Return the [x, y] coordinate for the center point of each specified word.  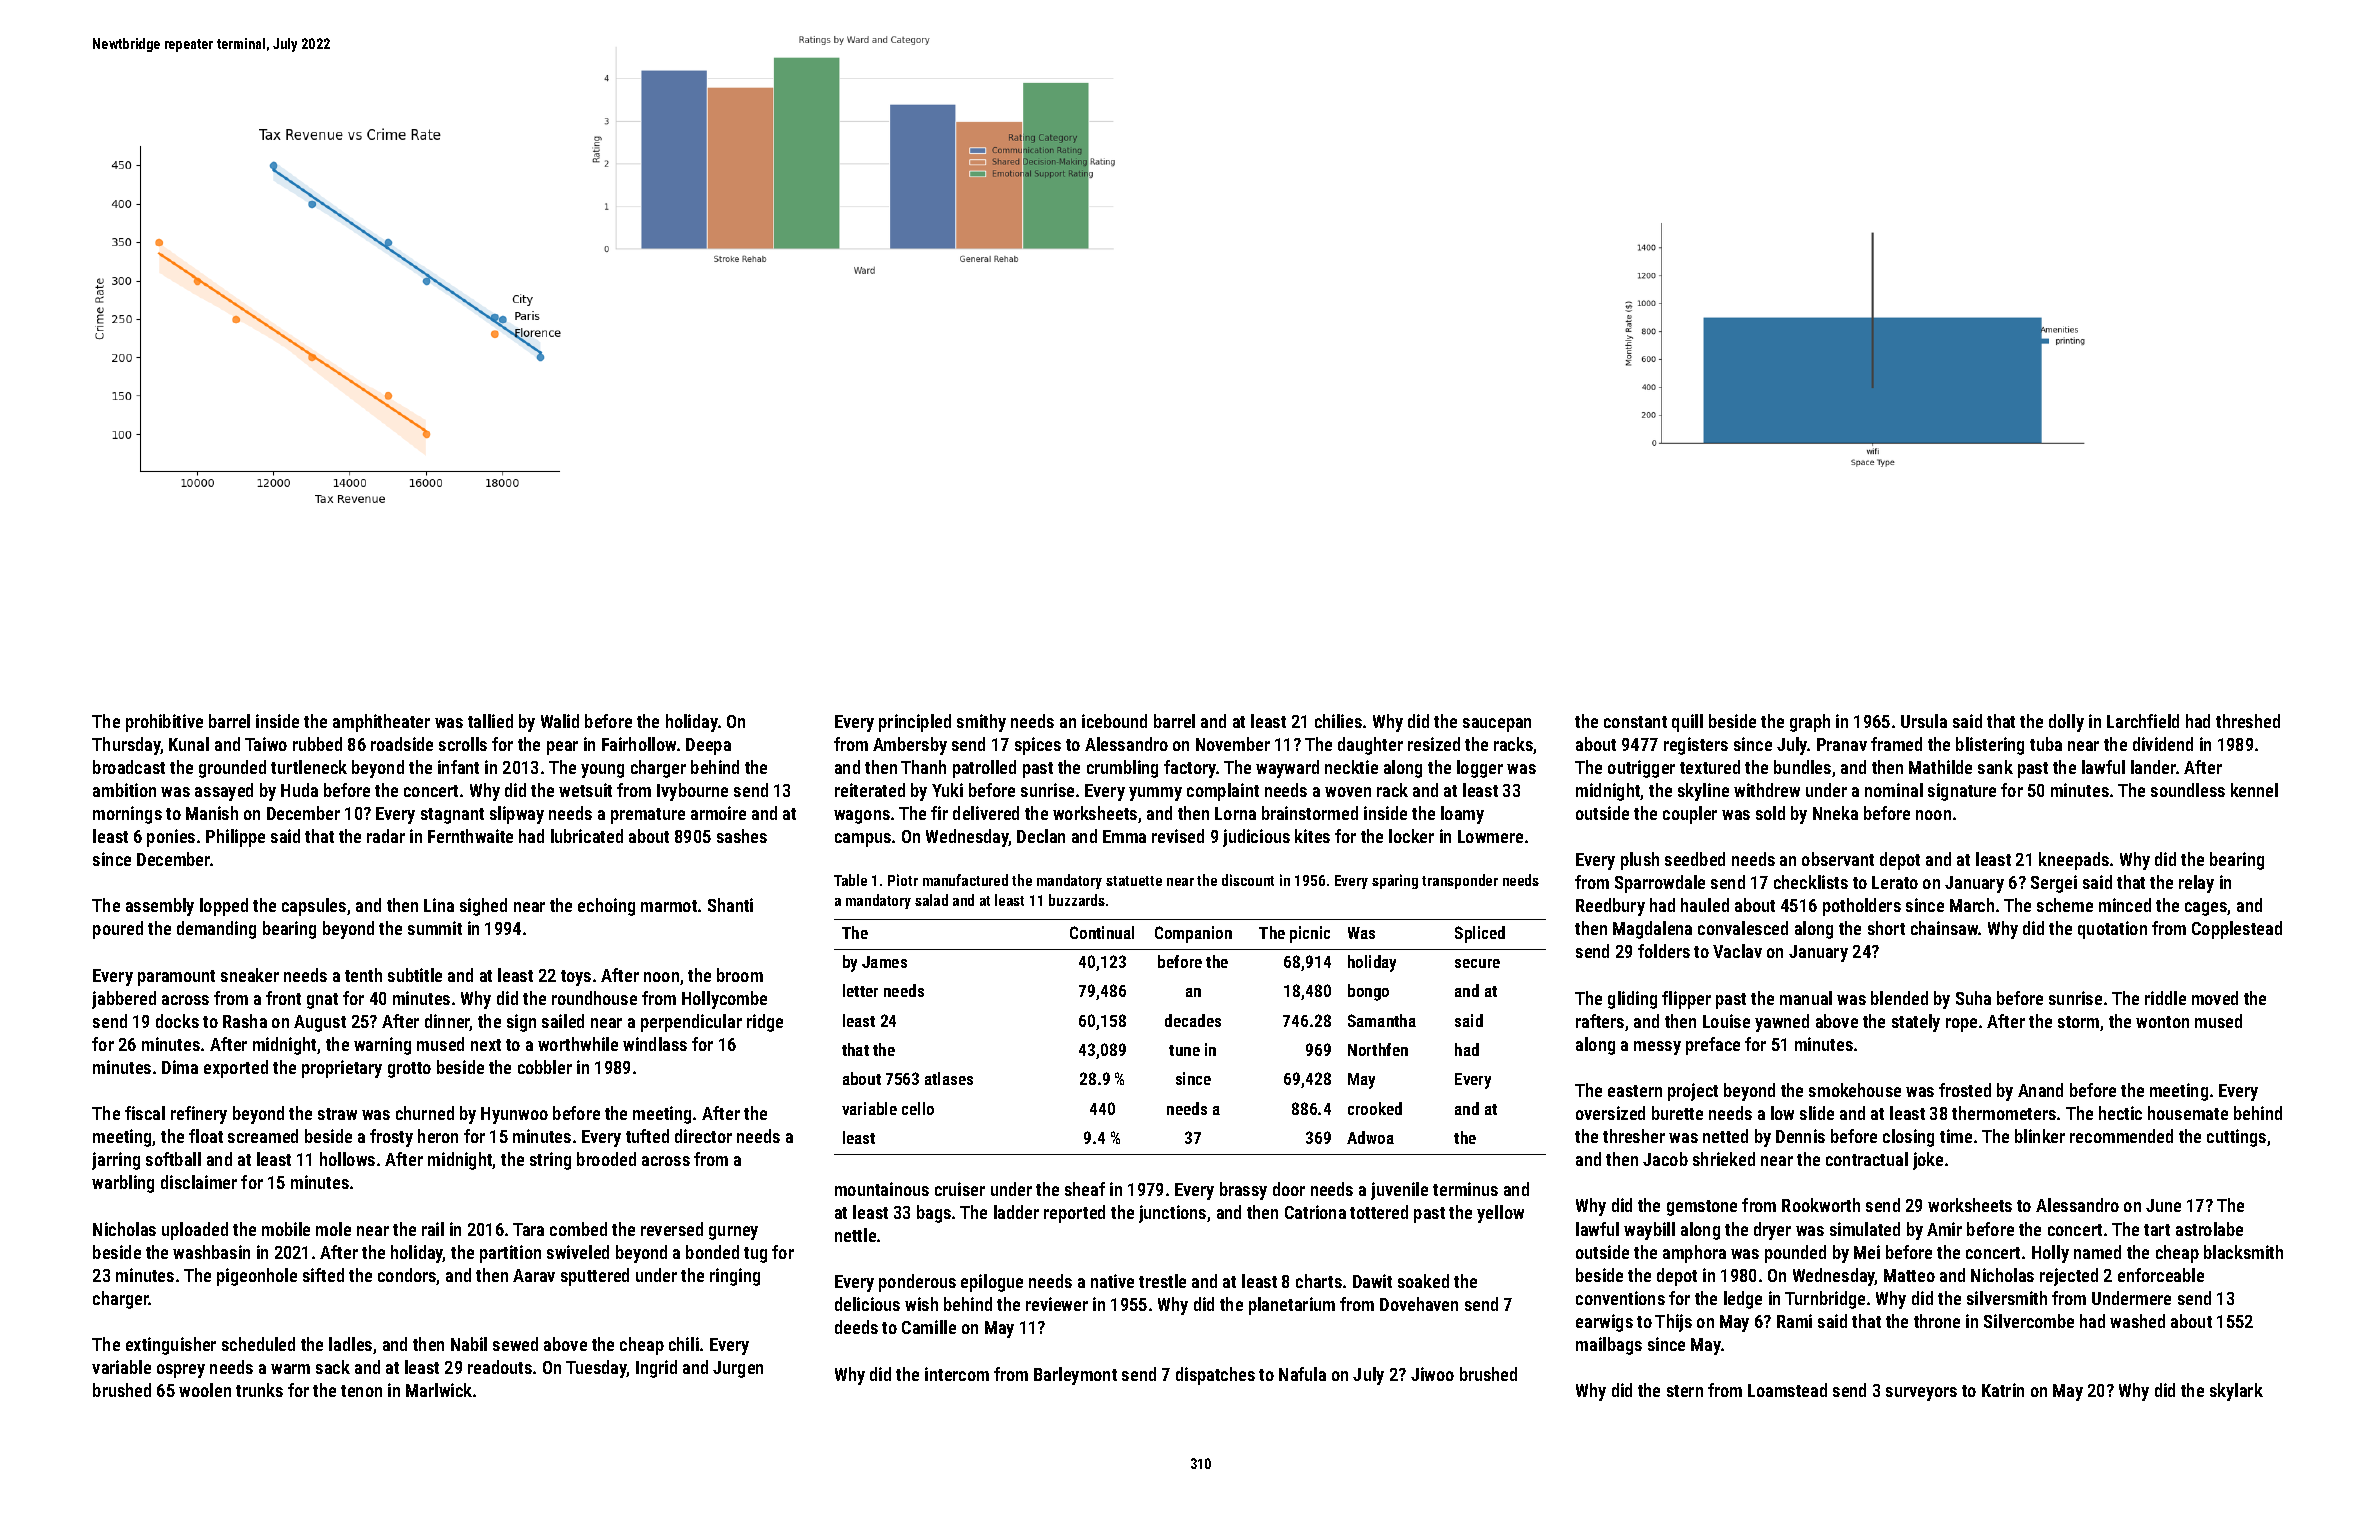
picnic [1310, 934]
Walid [560, 721]
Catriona [1315, 1212]
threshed [2248, 721]
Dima [180, 1067]
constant [1635, 722]
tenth [363, 975]
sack [333, 1367]
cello [918, 1108]
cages [2206, 909]
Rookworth [1821, 1205]
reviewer [1057, 1304]
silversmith [2007, 1298]
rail [433, 1229]
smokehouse [1855, 1090]
